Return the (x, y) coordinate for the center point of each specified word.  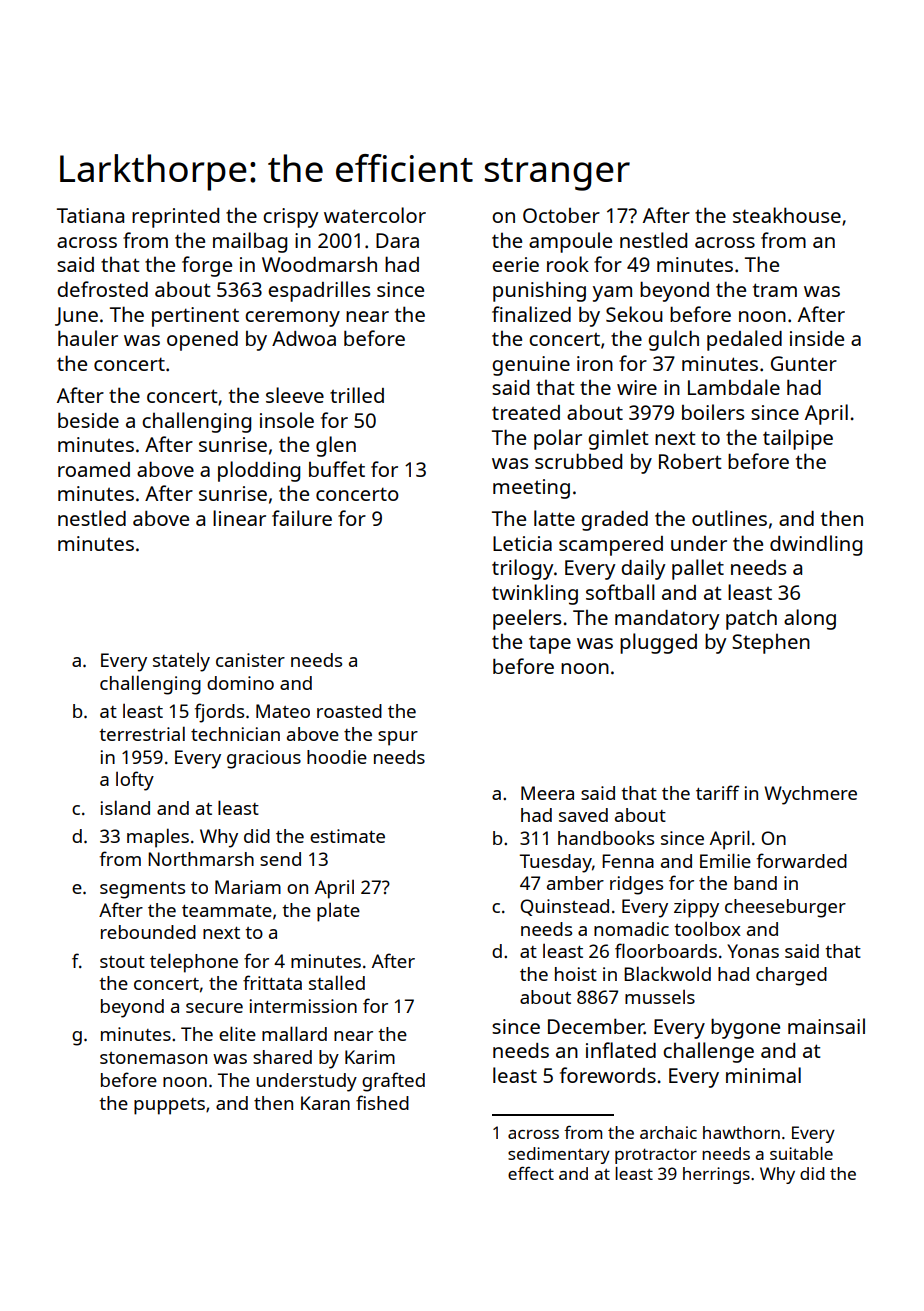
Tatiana (90, 215)
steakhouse (787, 215)
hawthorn (741, 1132)
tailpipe (798, 439)
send (280, 859)
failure (302, 518)
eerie (515, 264)
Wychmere (810, 795)
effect (531, 1173)
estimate (347, 836)
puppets (169, 1106)
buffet (337, 469)
